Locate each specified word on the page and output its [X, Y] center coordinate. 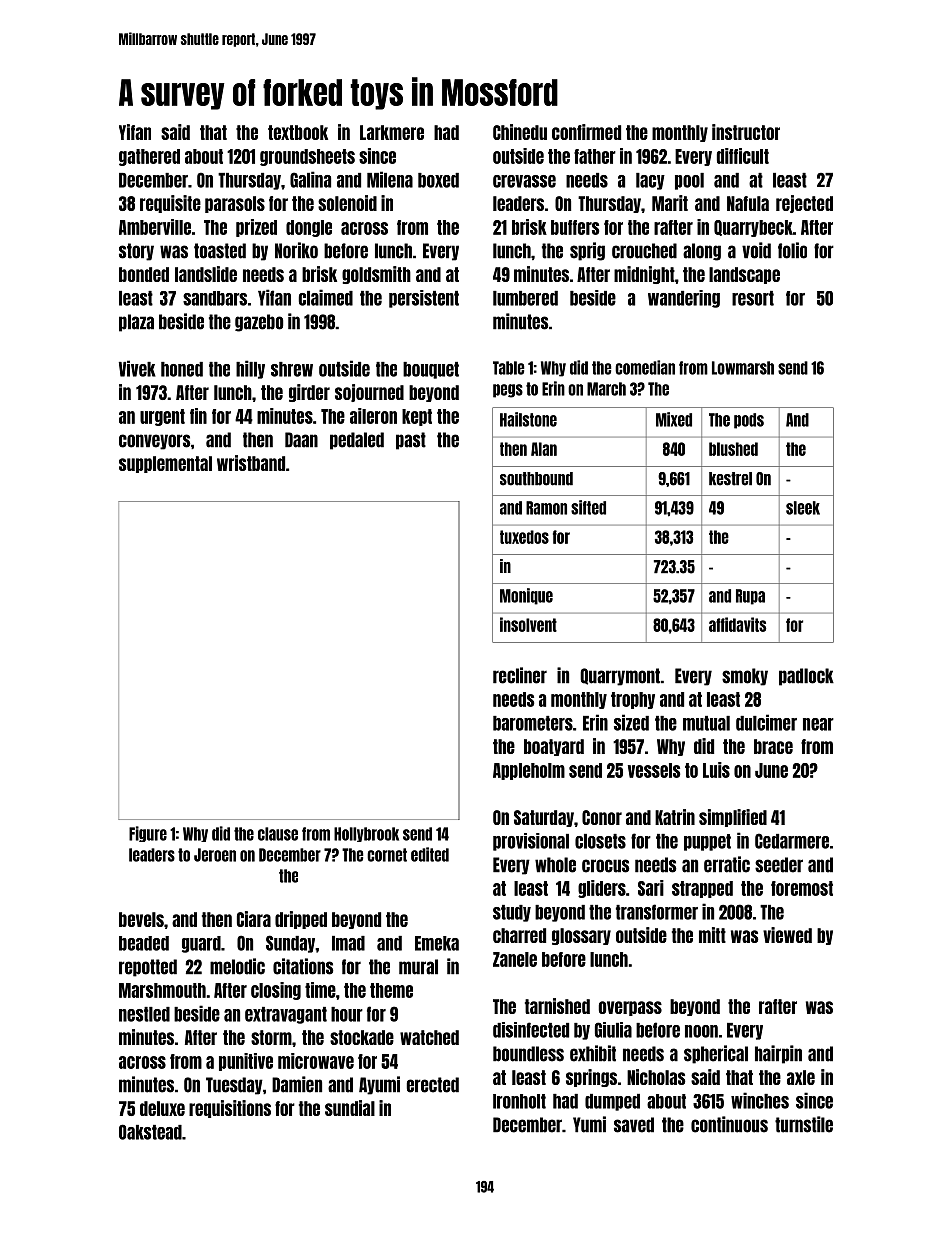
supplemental [165, 464]
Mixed [674, 419]
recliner [520, 675]
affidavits [737, 624]
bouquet [431, 370]
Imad [348, 943]
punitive [246, 1062]
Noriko [296, 250]
